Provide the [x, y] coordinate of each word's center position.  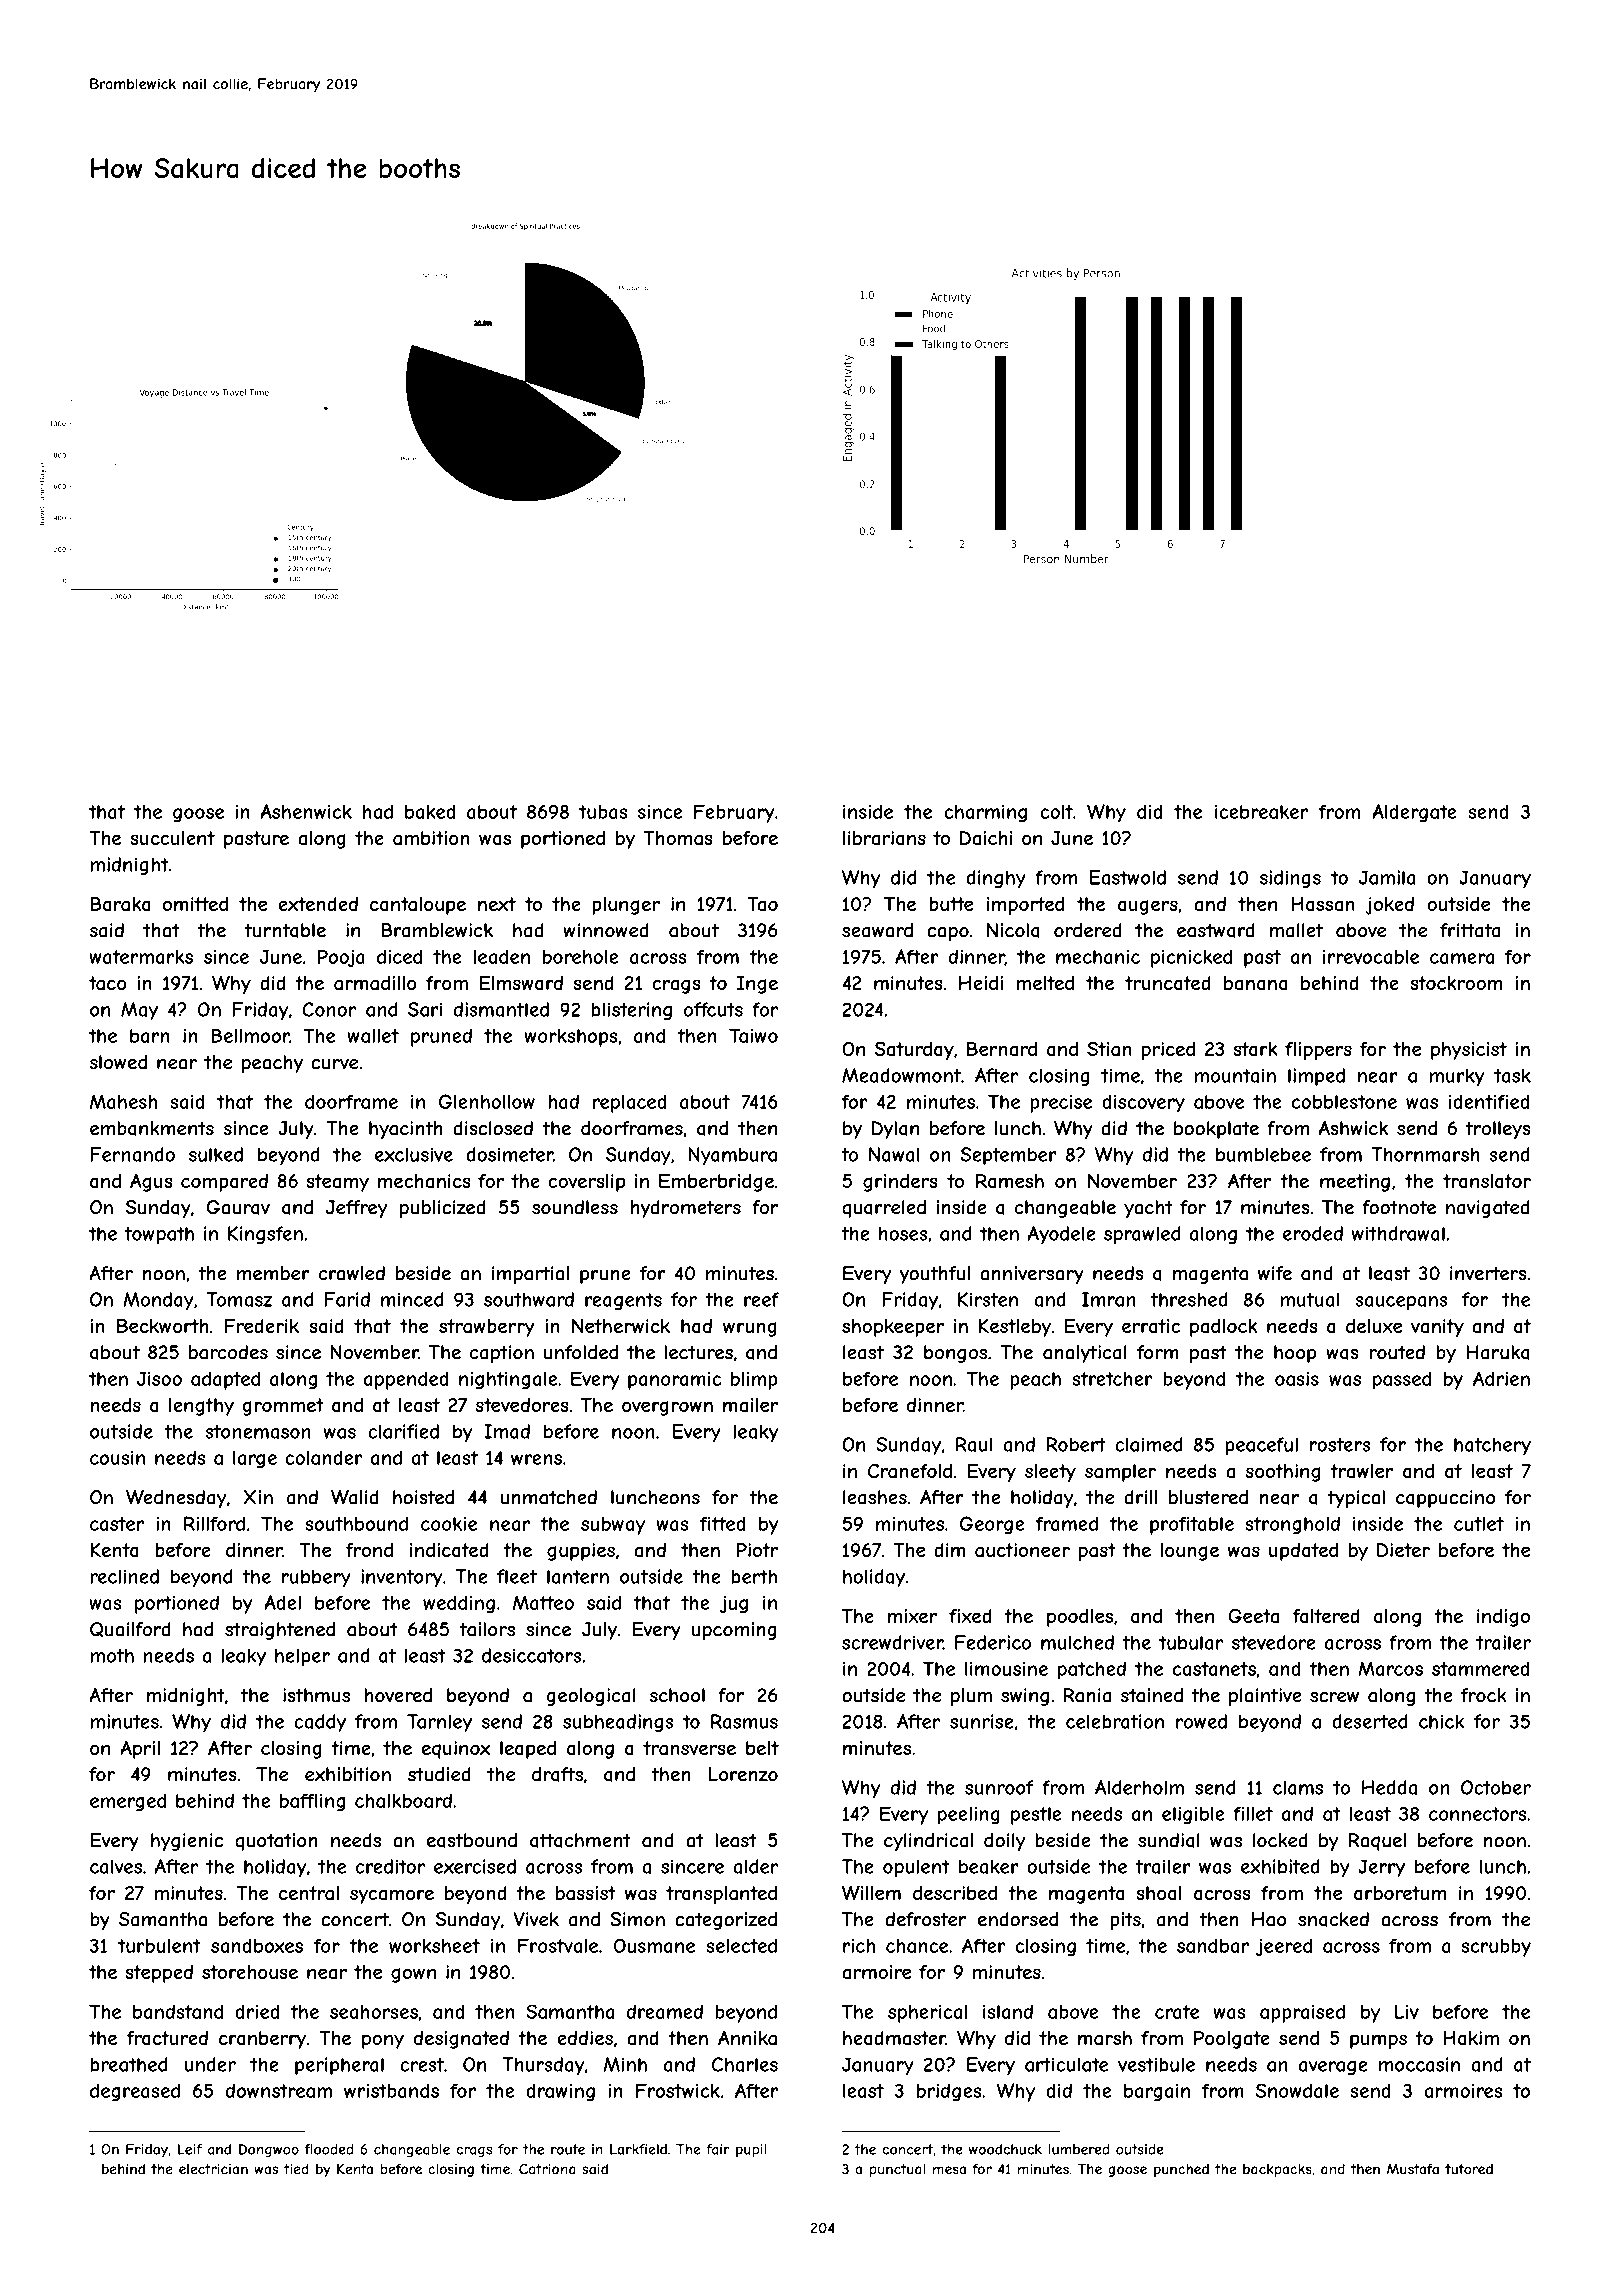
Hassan [1323, 904]
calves [116, 1866]
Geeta [1253, 1615]
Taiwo [753, 1035]
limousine [1006, 1668]
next [497, 904]
